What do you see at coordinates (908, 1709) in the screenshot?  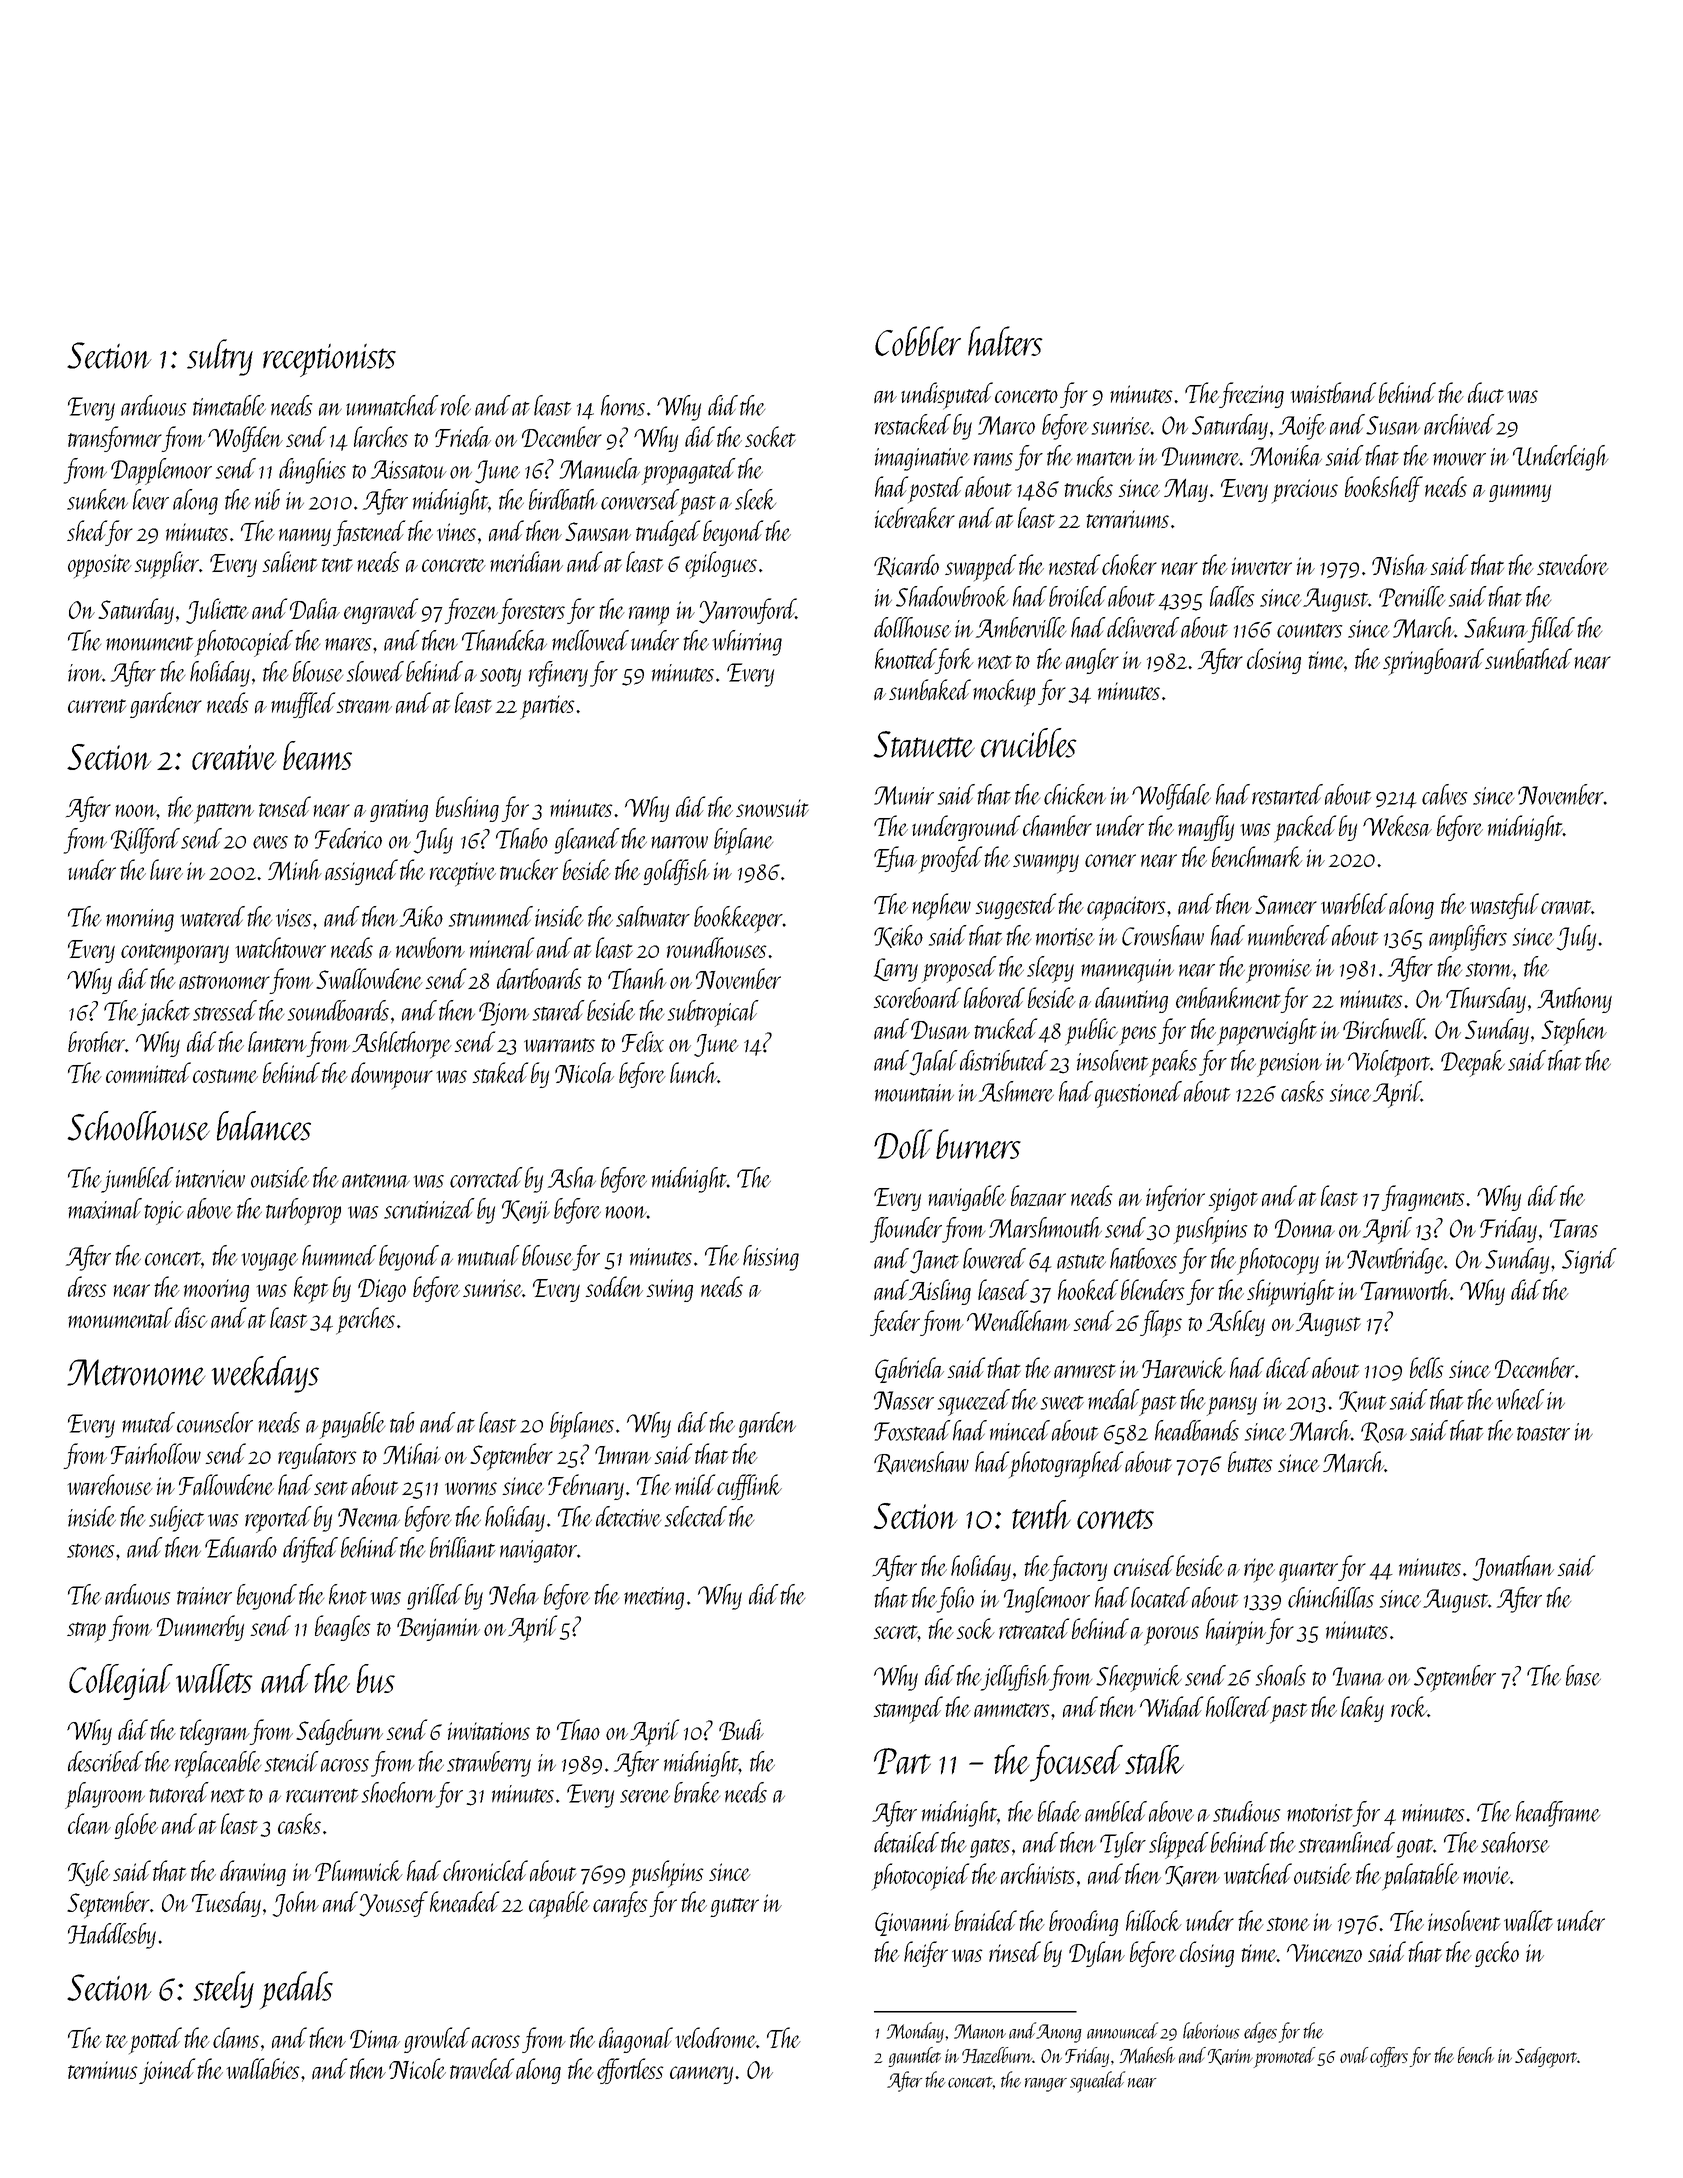 I see `stamped` at bounding box center [908, 1709].
